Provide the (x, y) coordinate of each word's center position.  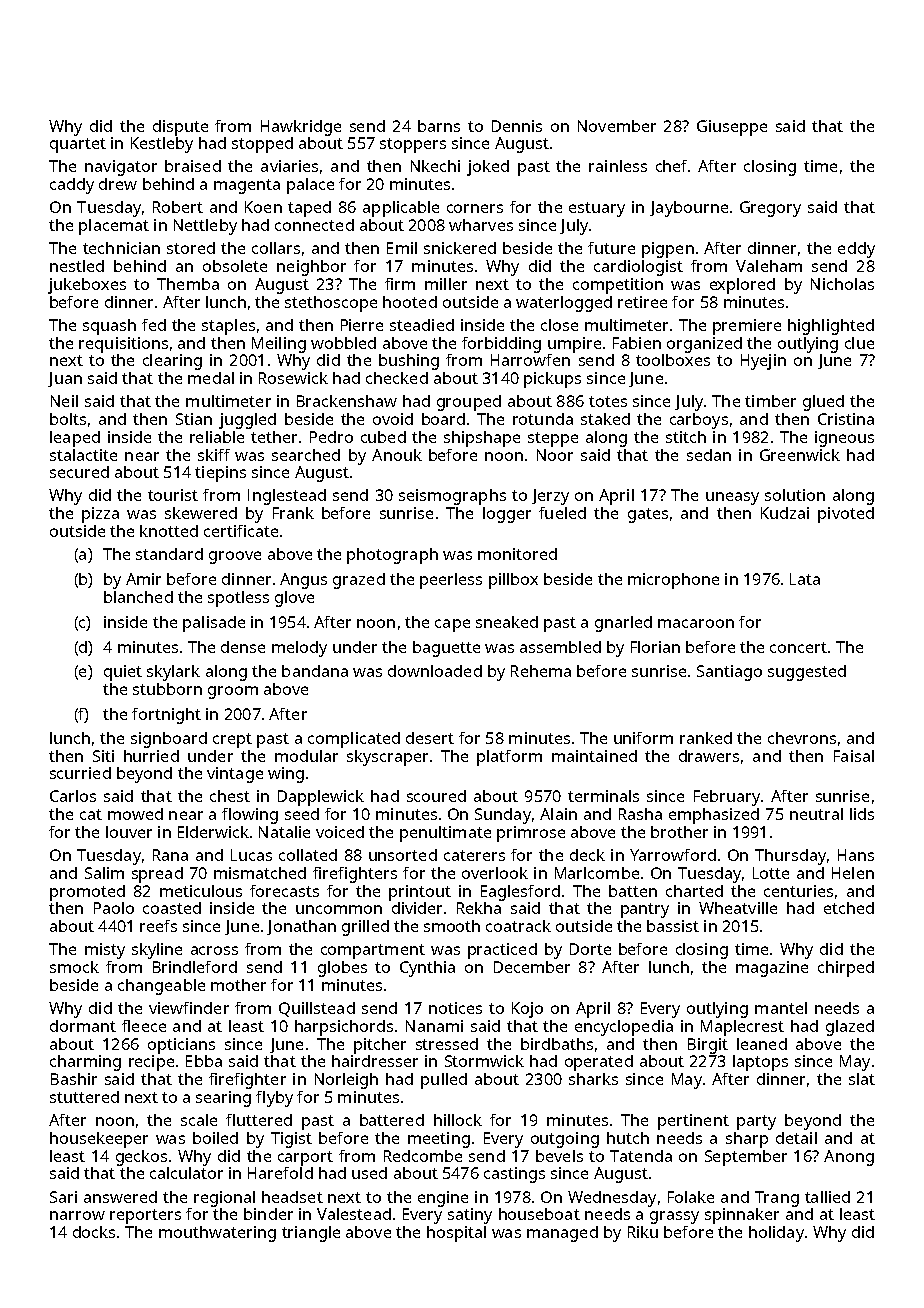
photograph (392, 556)
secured (79, 472)
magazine (772, 969)
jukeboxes (87, 286)
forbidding (501, 345)
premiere (747, 327)
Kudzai (785, 513)
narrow (77, 1215)
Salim (104, 873)
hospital (456, 1234)
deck (587, 855)
